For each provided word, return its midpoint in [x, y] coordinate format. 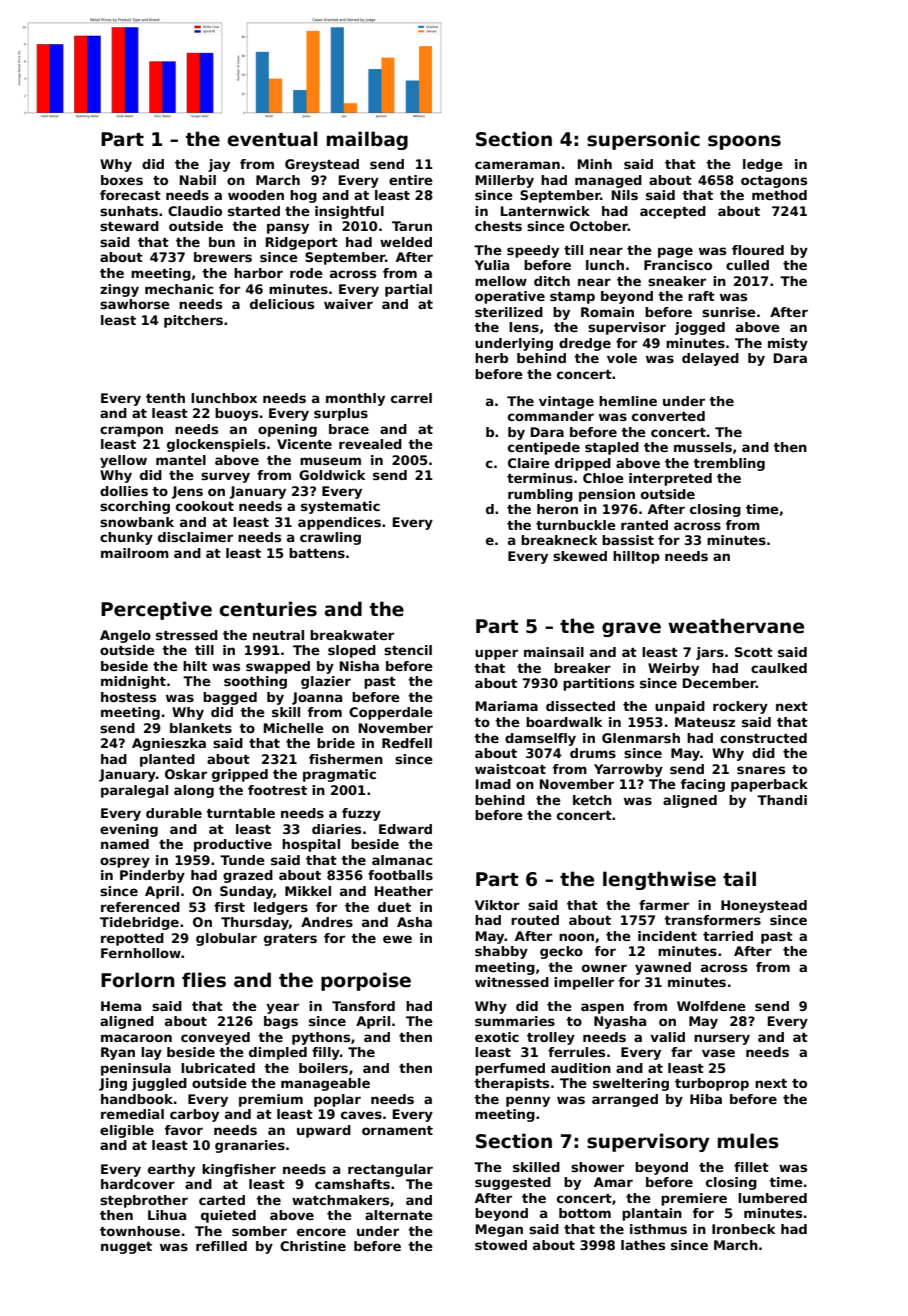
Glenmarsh [641, 738]
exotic [497, 1037]
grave [631, 629]
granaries [250, 1146]
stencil [408, 650]
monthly [355, 399]
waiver [348, 304]
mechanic [179, 289]
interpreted [670, 479]
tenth [165, 398]
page [675, 252]
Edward [405, 829]
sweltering [631, 1084]
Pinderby [152, 876]
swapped [278, 667]
